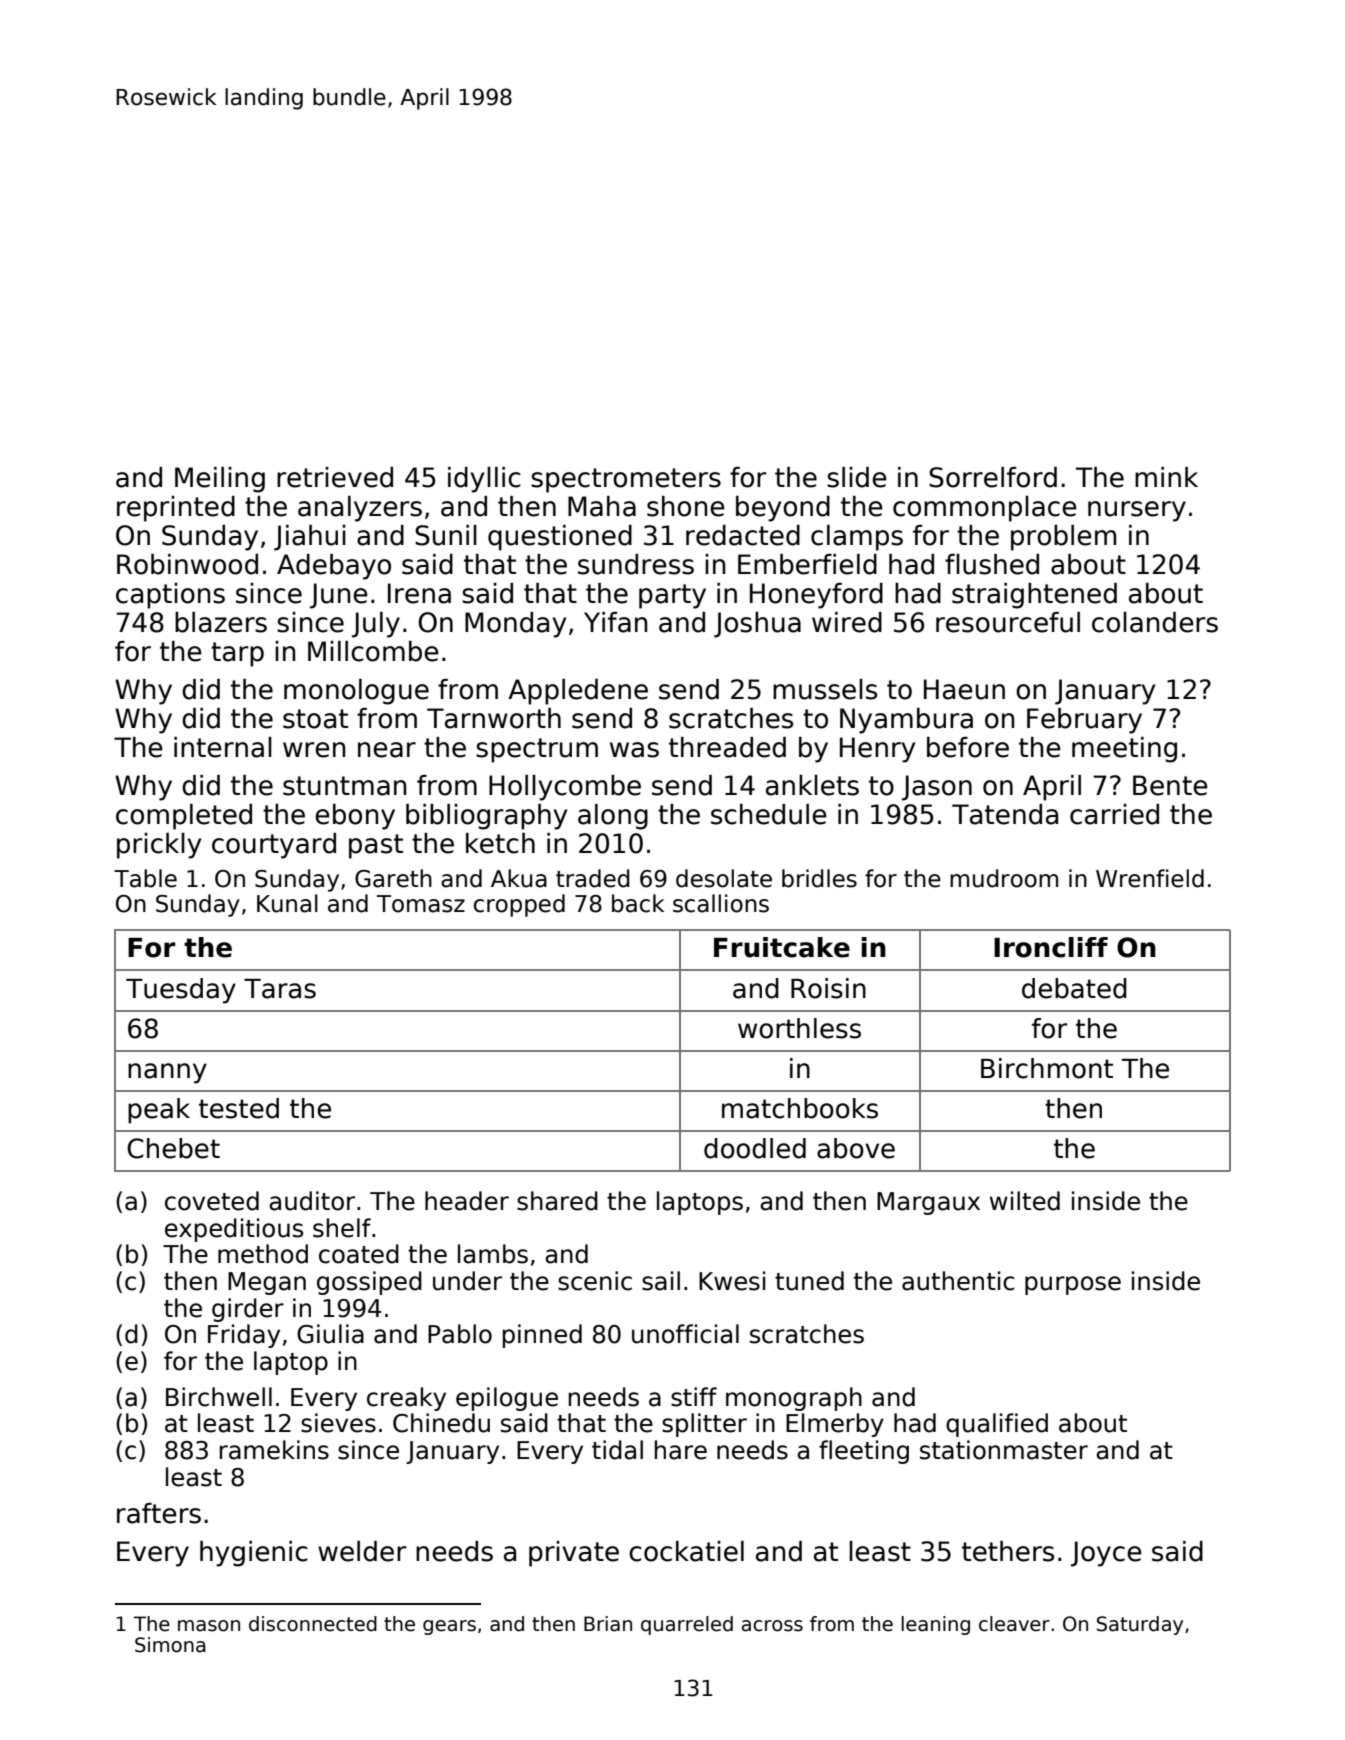 The width and height of the screenshot is (1345, 1740). Describe the element at coordinates (355, 817) in the screenshot. I see `ebony` at that location.
